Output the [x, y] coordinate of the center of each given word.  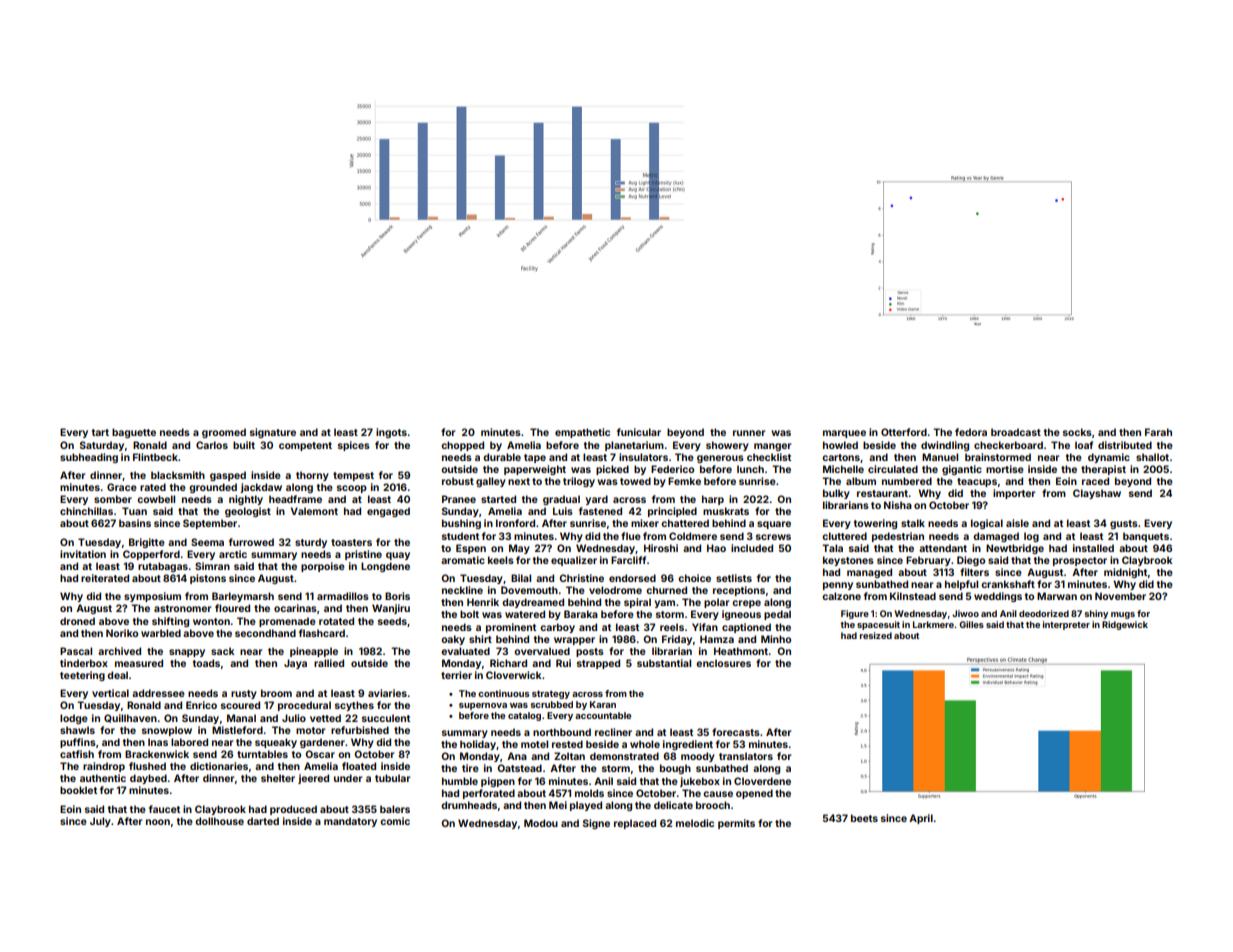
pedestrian [898, 537]
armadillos [343, 596]
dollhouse [219, 821]
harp [713, 500]
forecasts [736, 732]
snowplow [167, 731]
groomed [224, 433]
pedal [777, 615]
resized [876, 635]
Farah [1158, 432]
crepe [746, 604]
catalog [524, 716]
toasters [351, 542]
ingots [391, 433]
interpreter [1066, 625]
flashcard [322, 633]
